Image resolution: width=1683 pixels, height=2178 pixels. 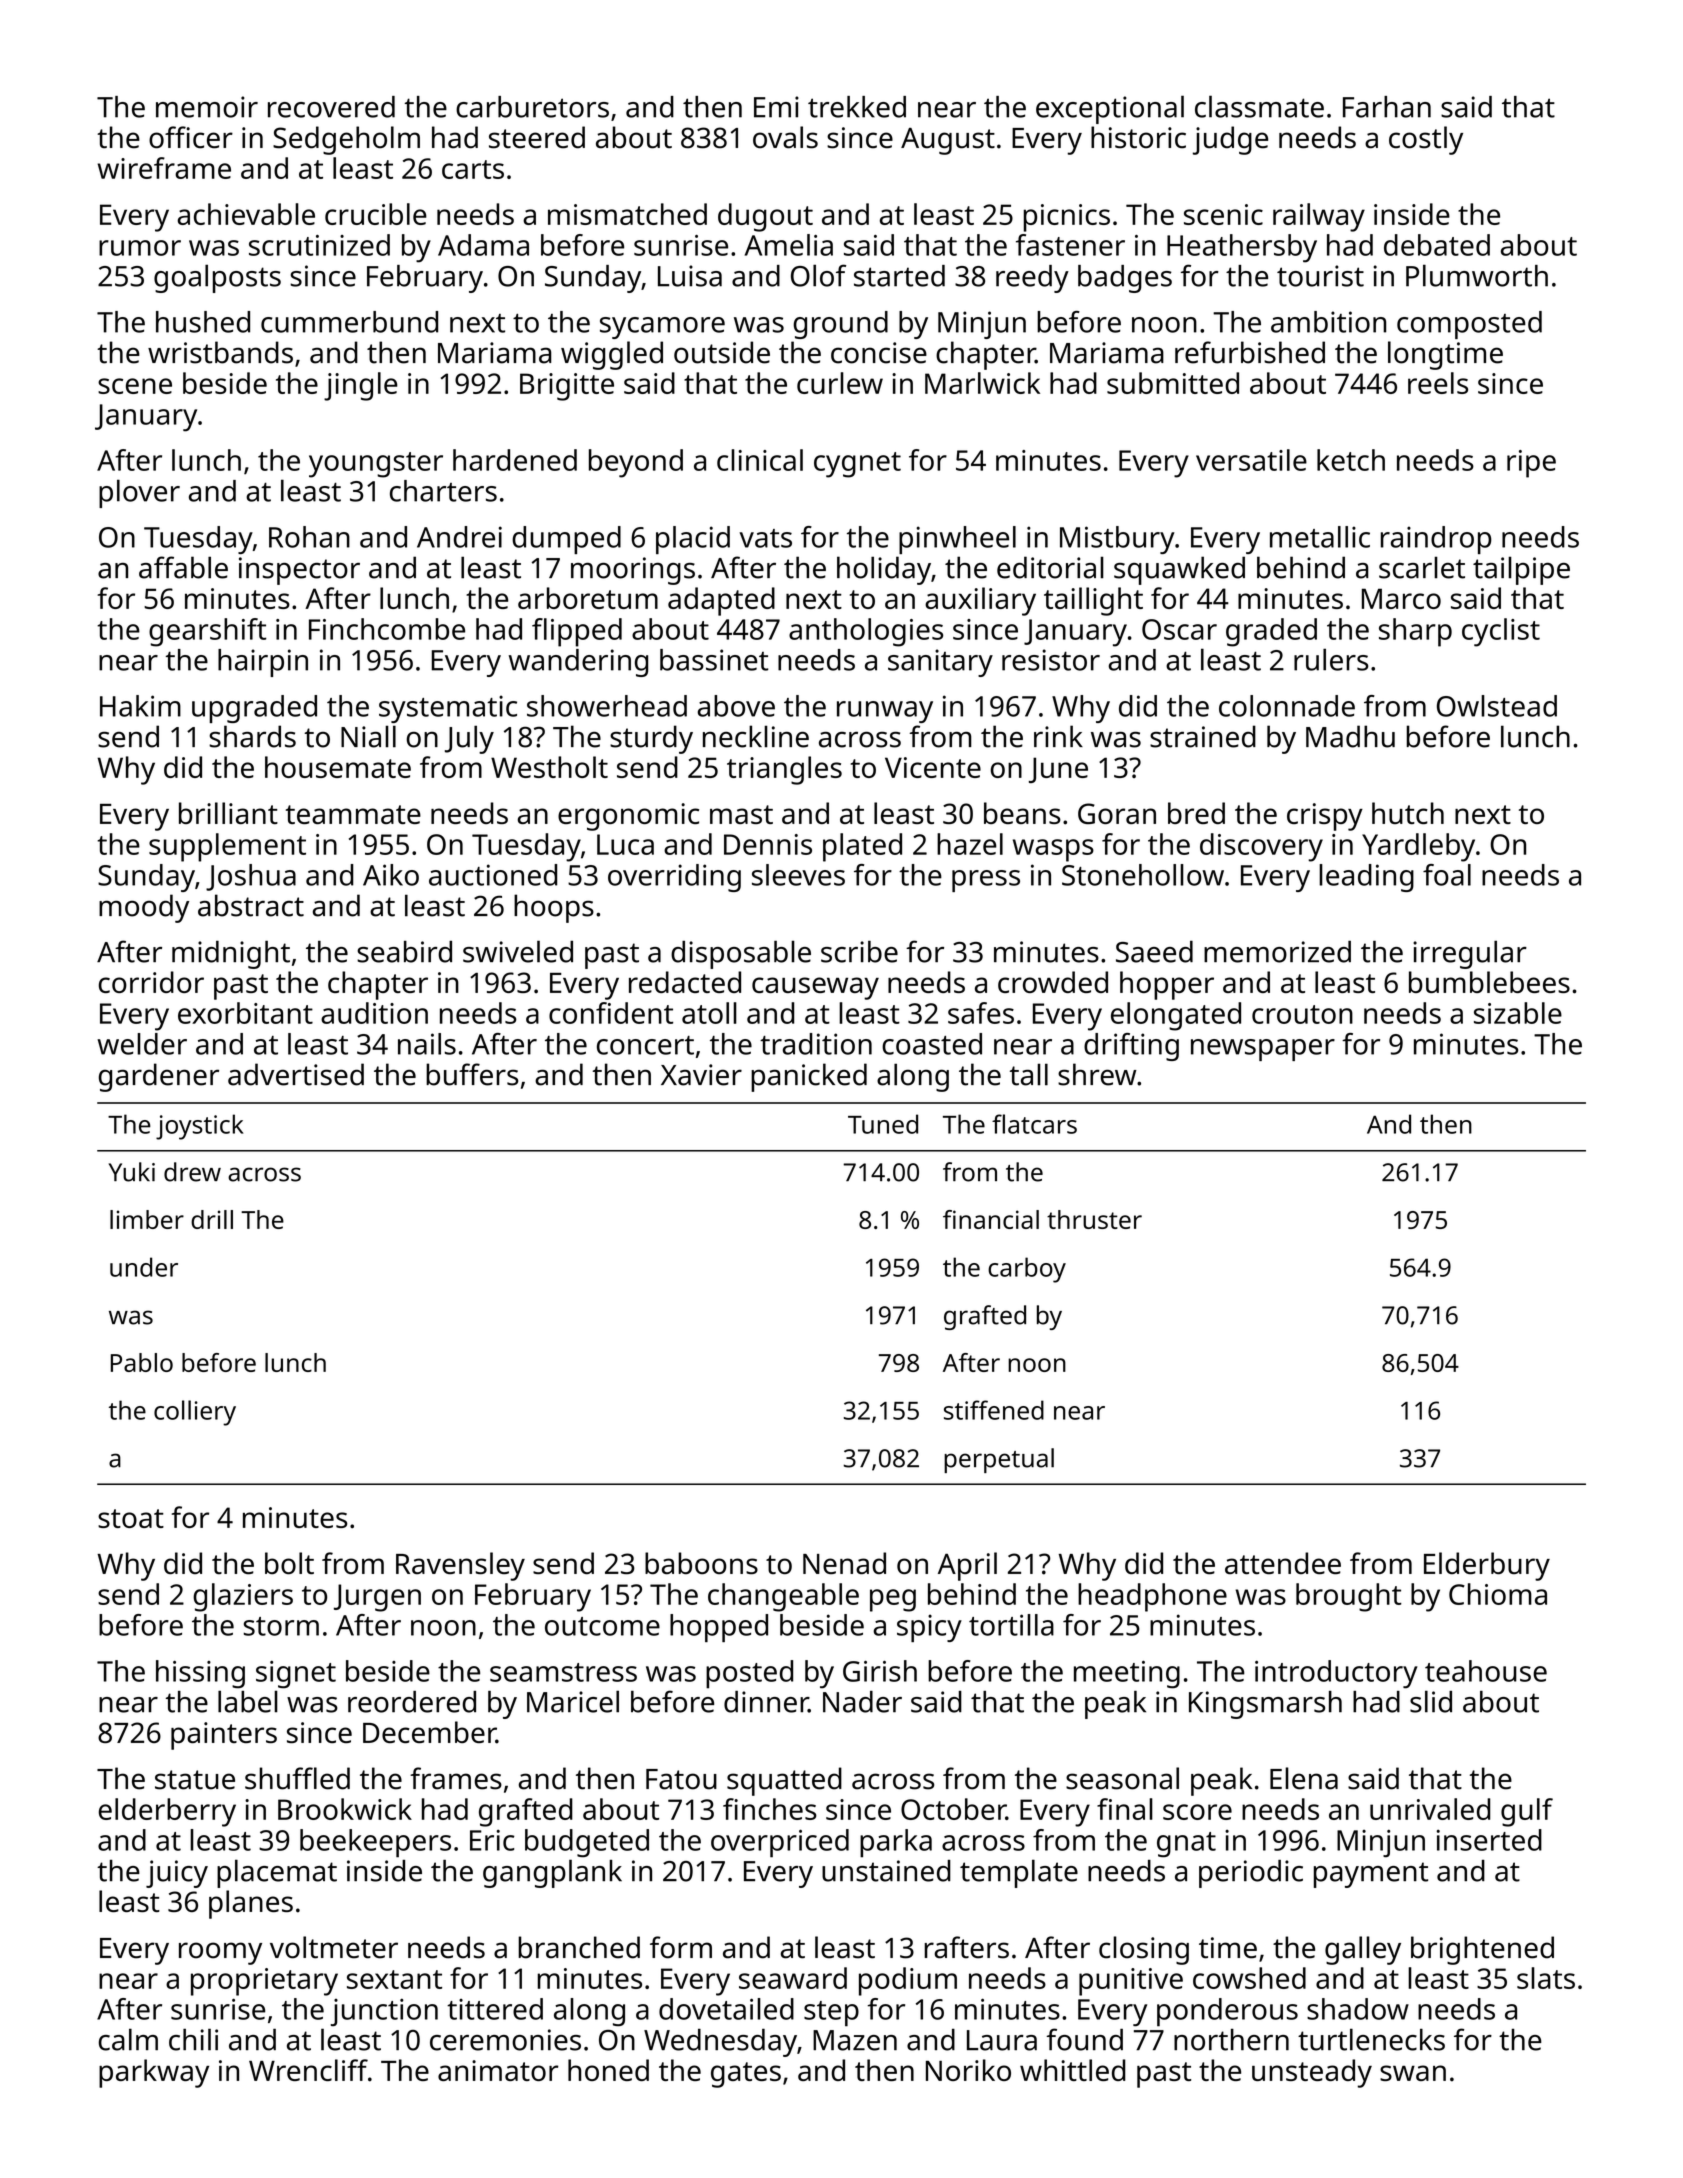 What do you see at coordinates (384, 2012) in the image?
I see `junction` at bounding box center [384, 2012].
